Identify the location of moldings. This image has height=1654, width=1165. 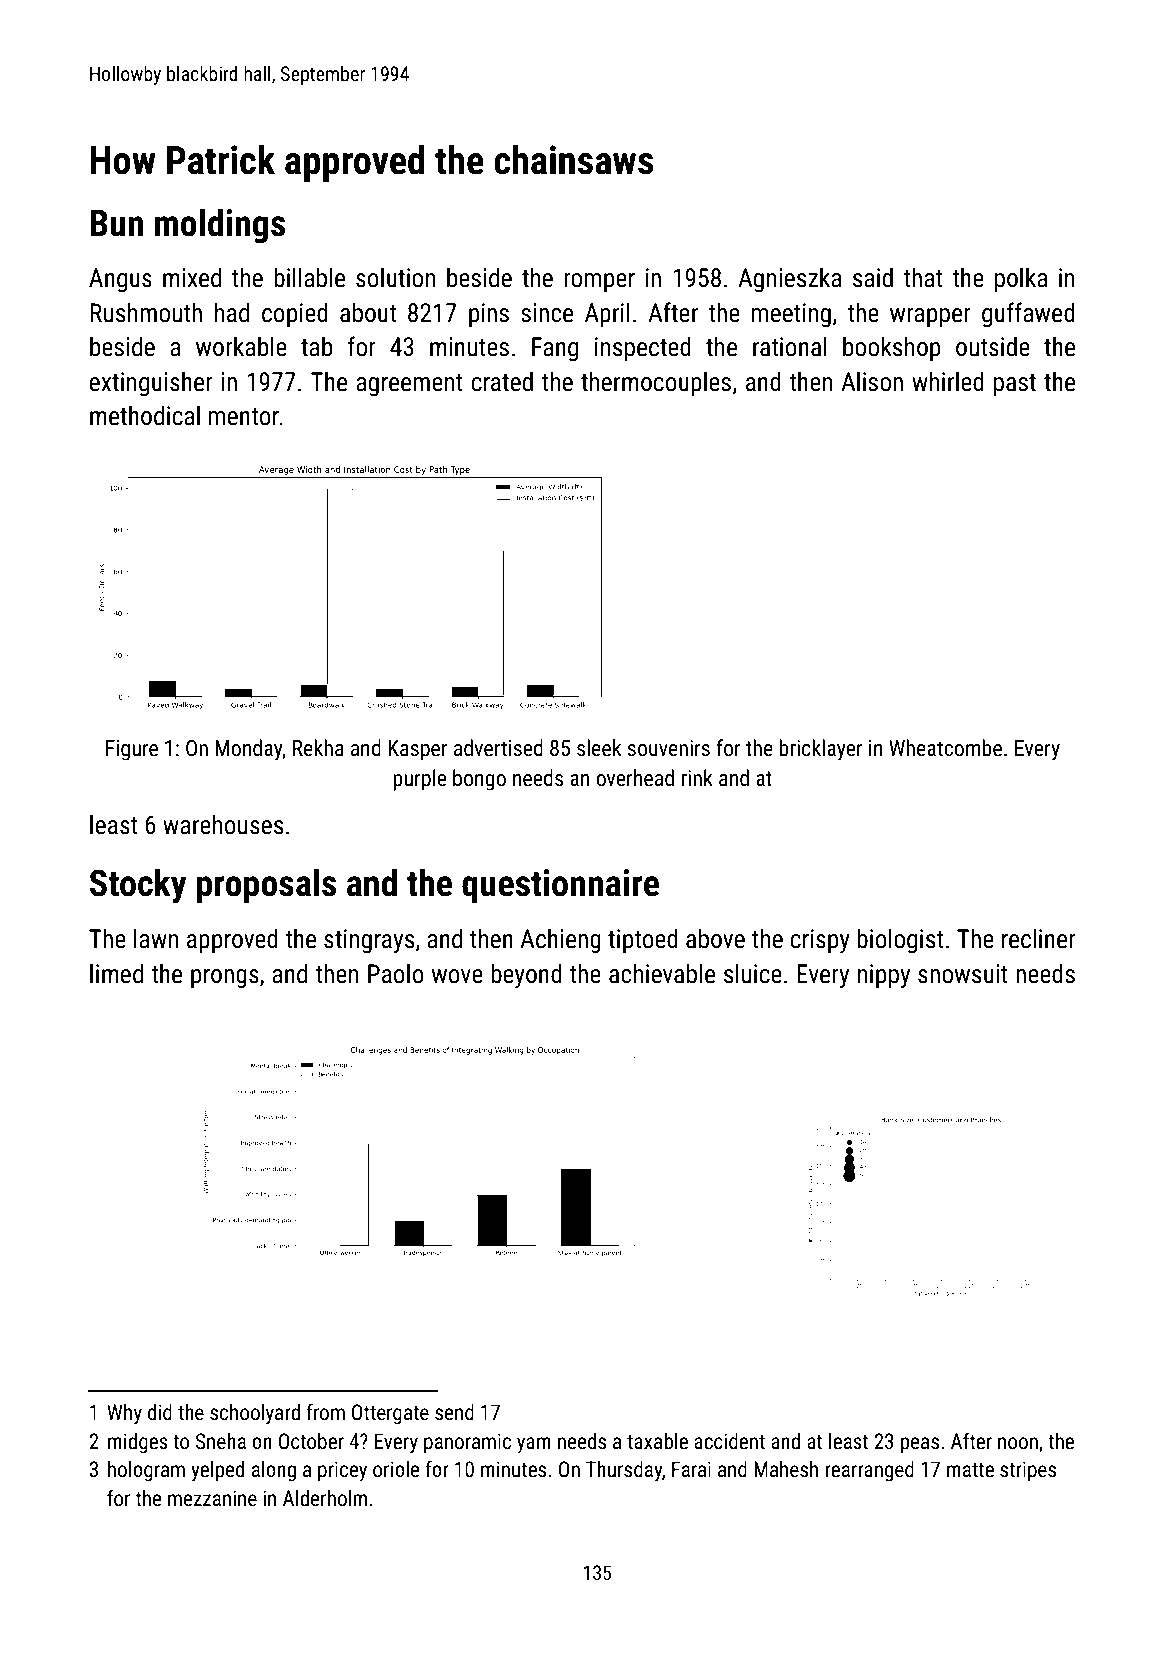
(220, 226).
